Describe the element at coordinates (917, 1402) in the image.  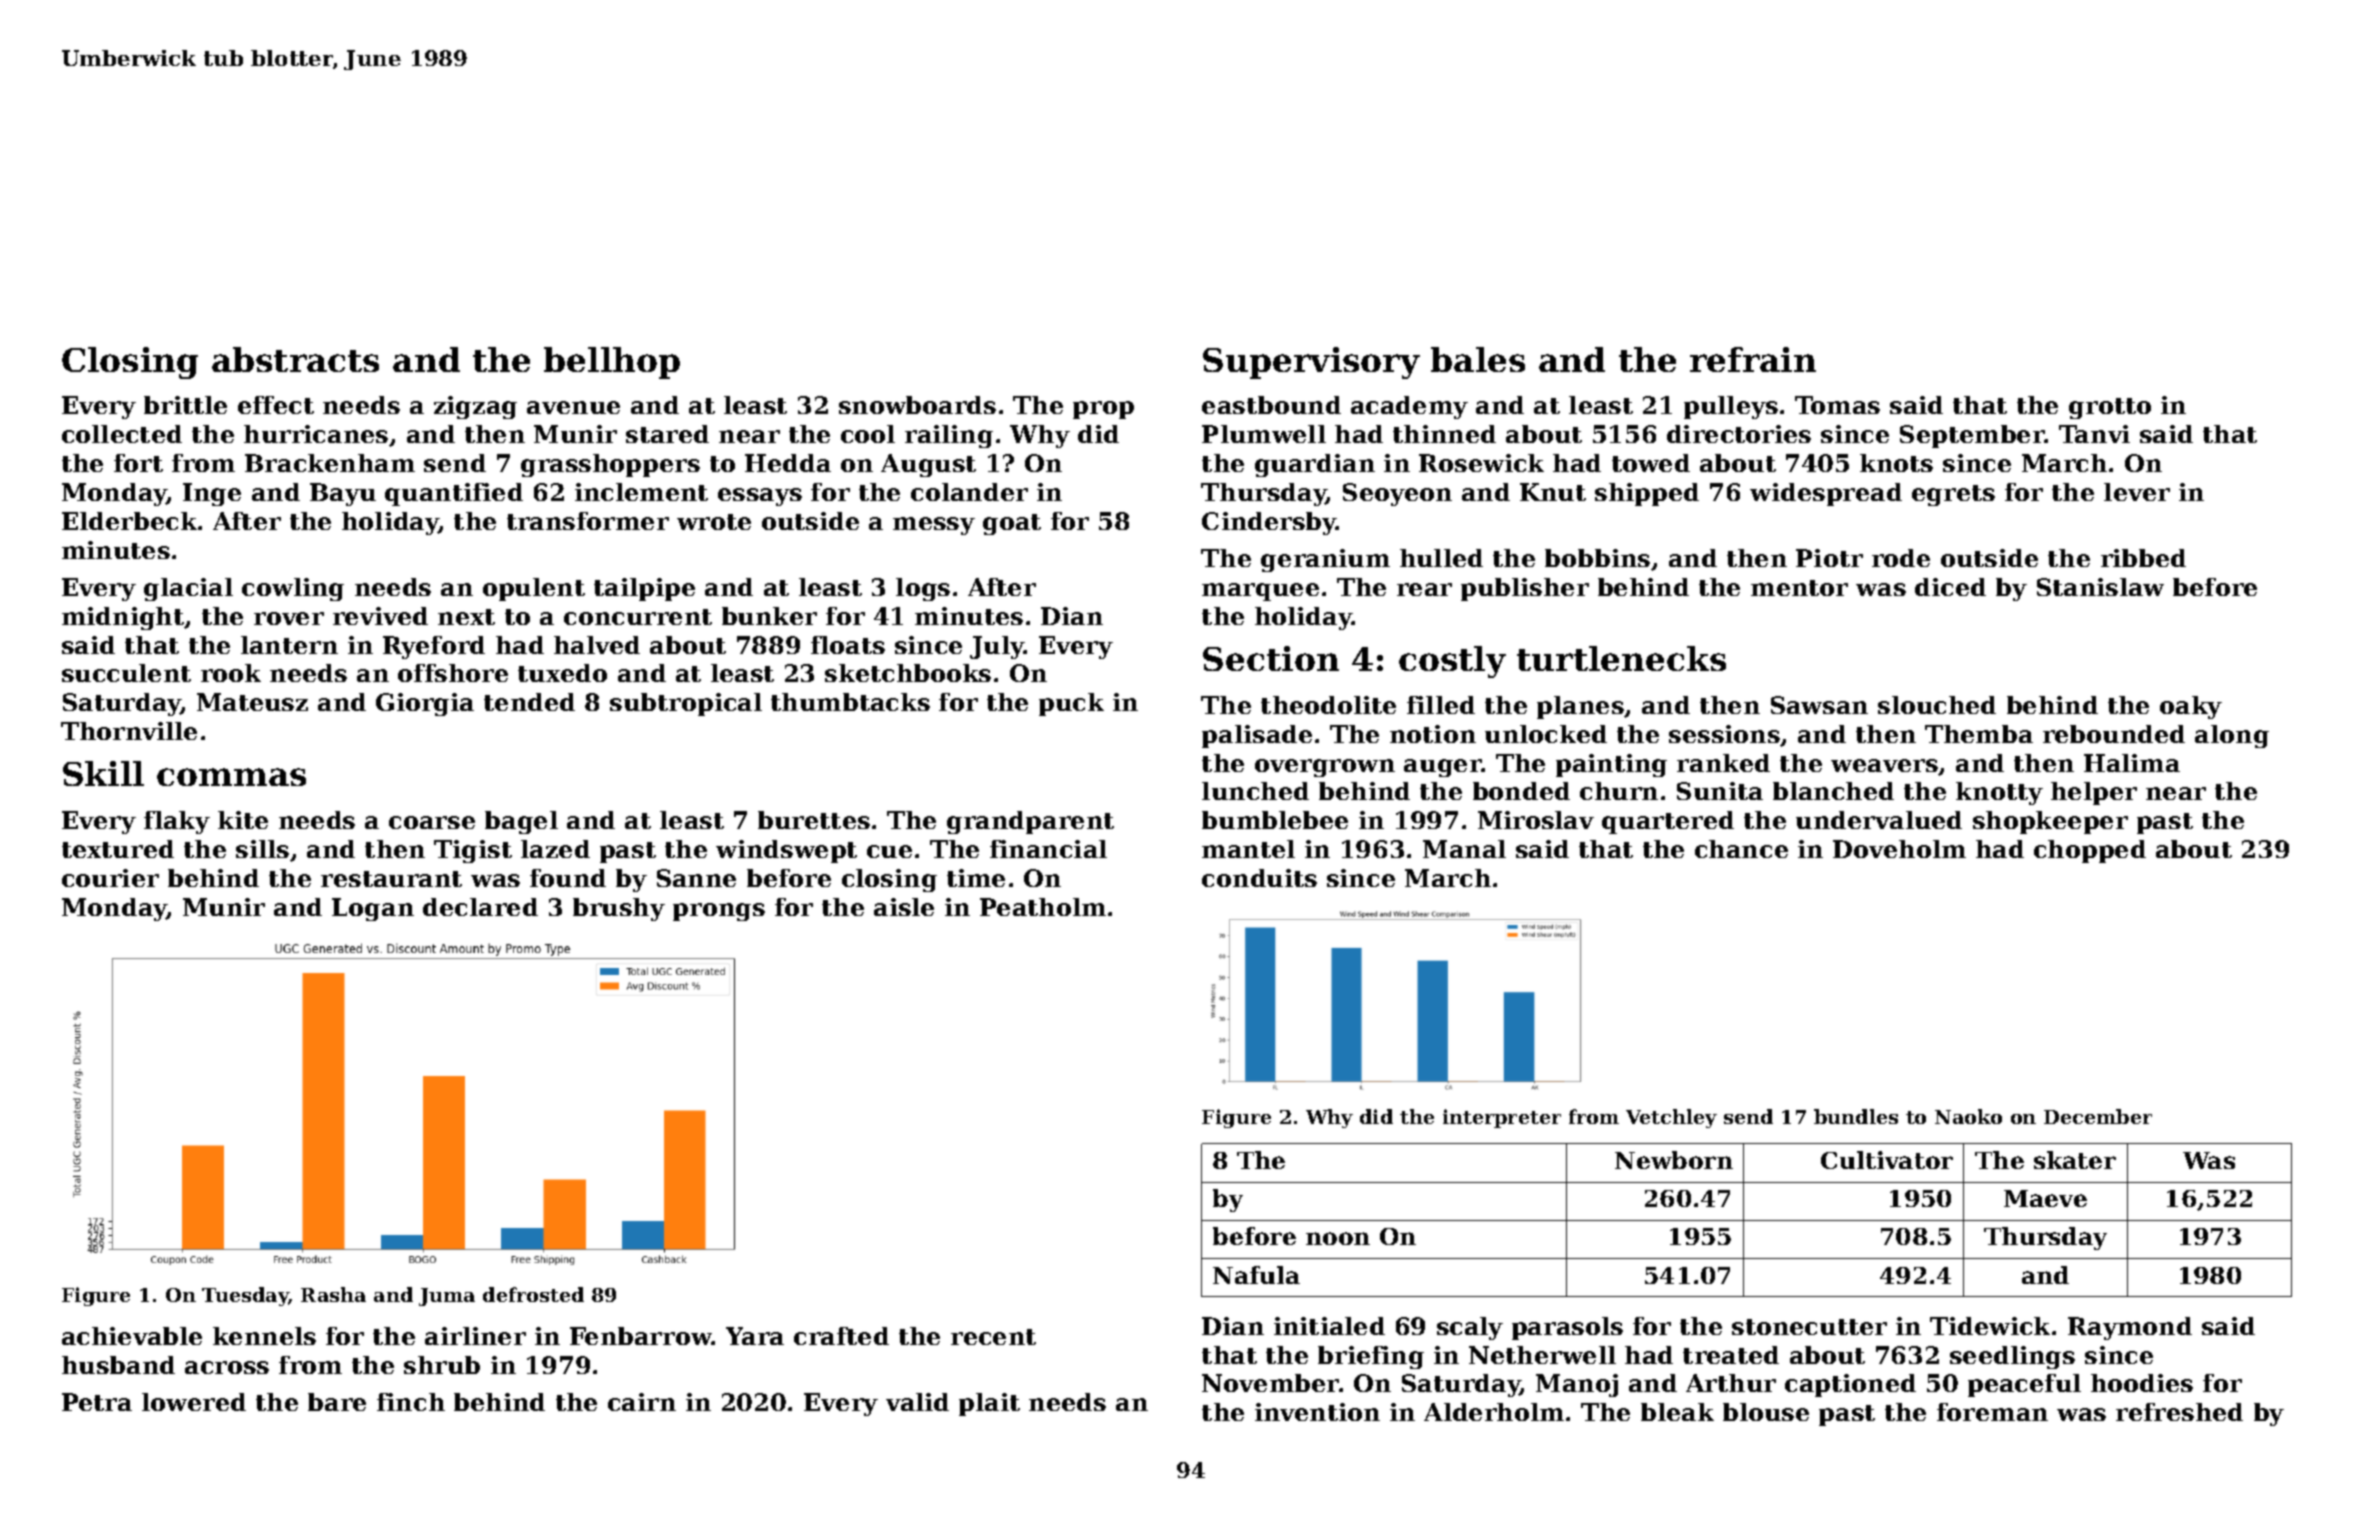
I see `valid` at that location.
